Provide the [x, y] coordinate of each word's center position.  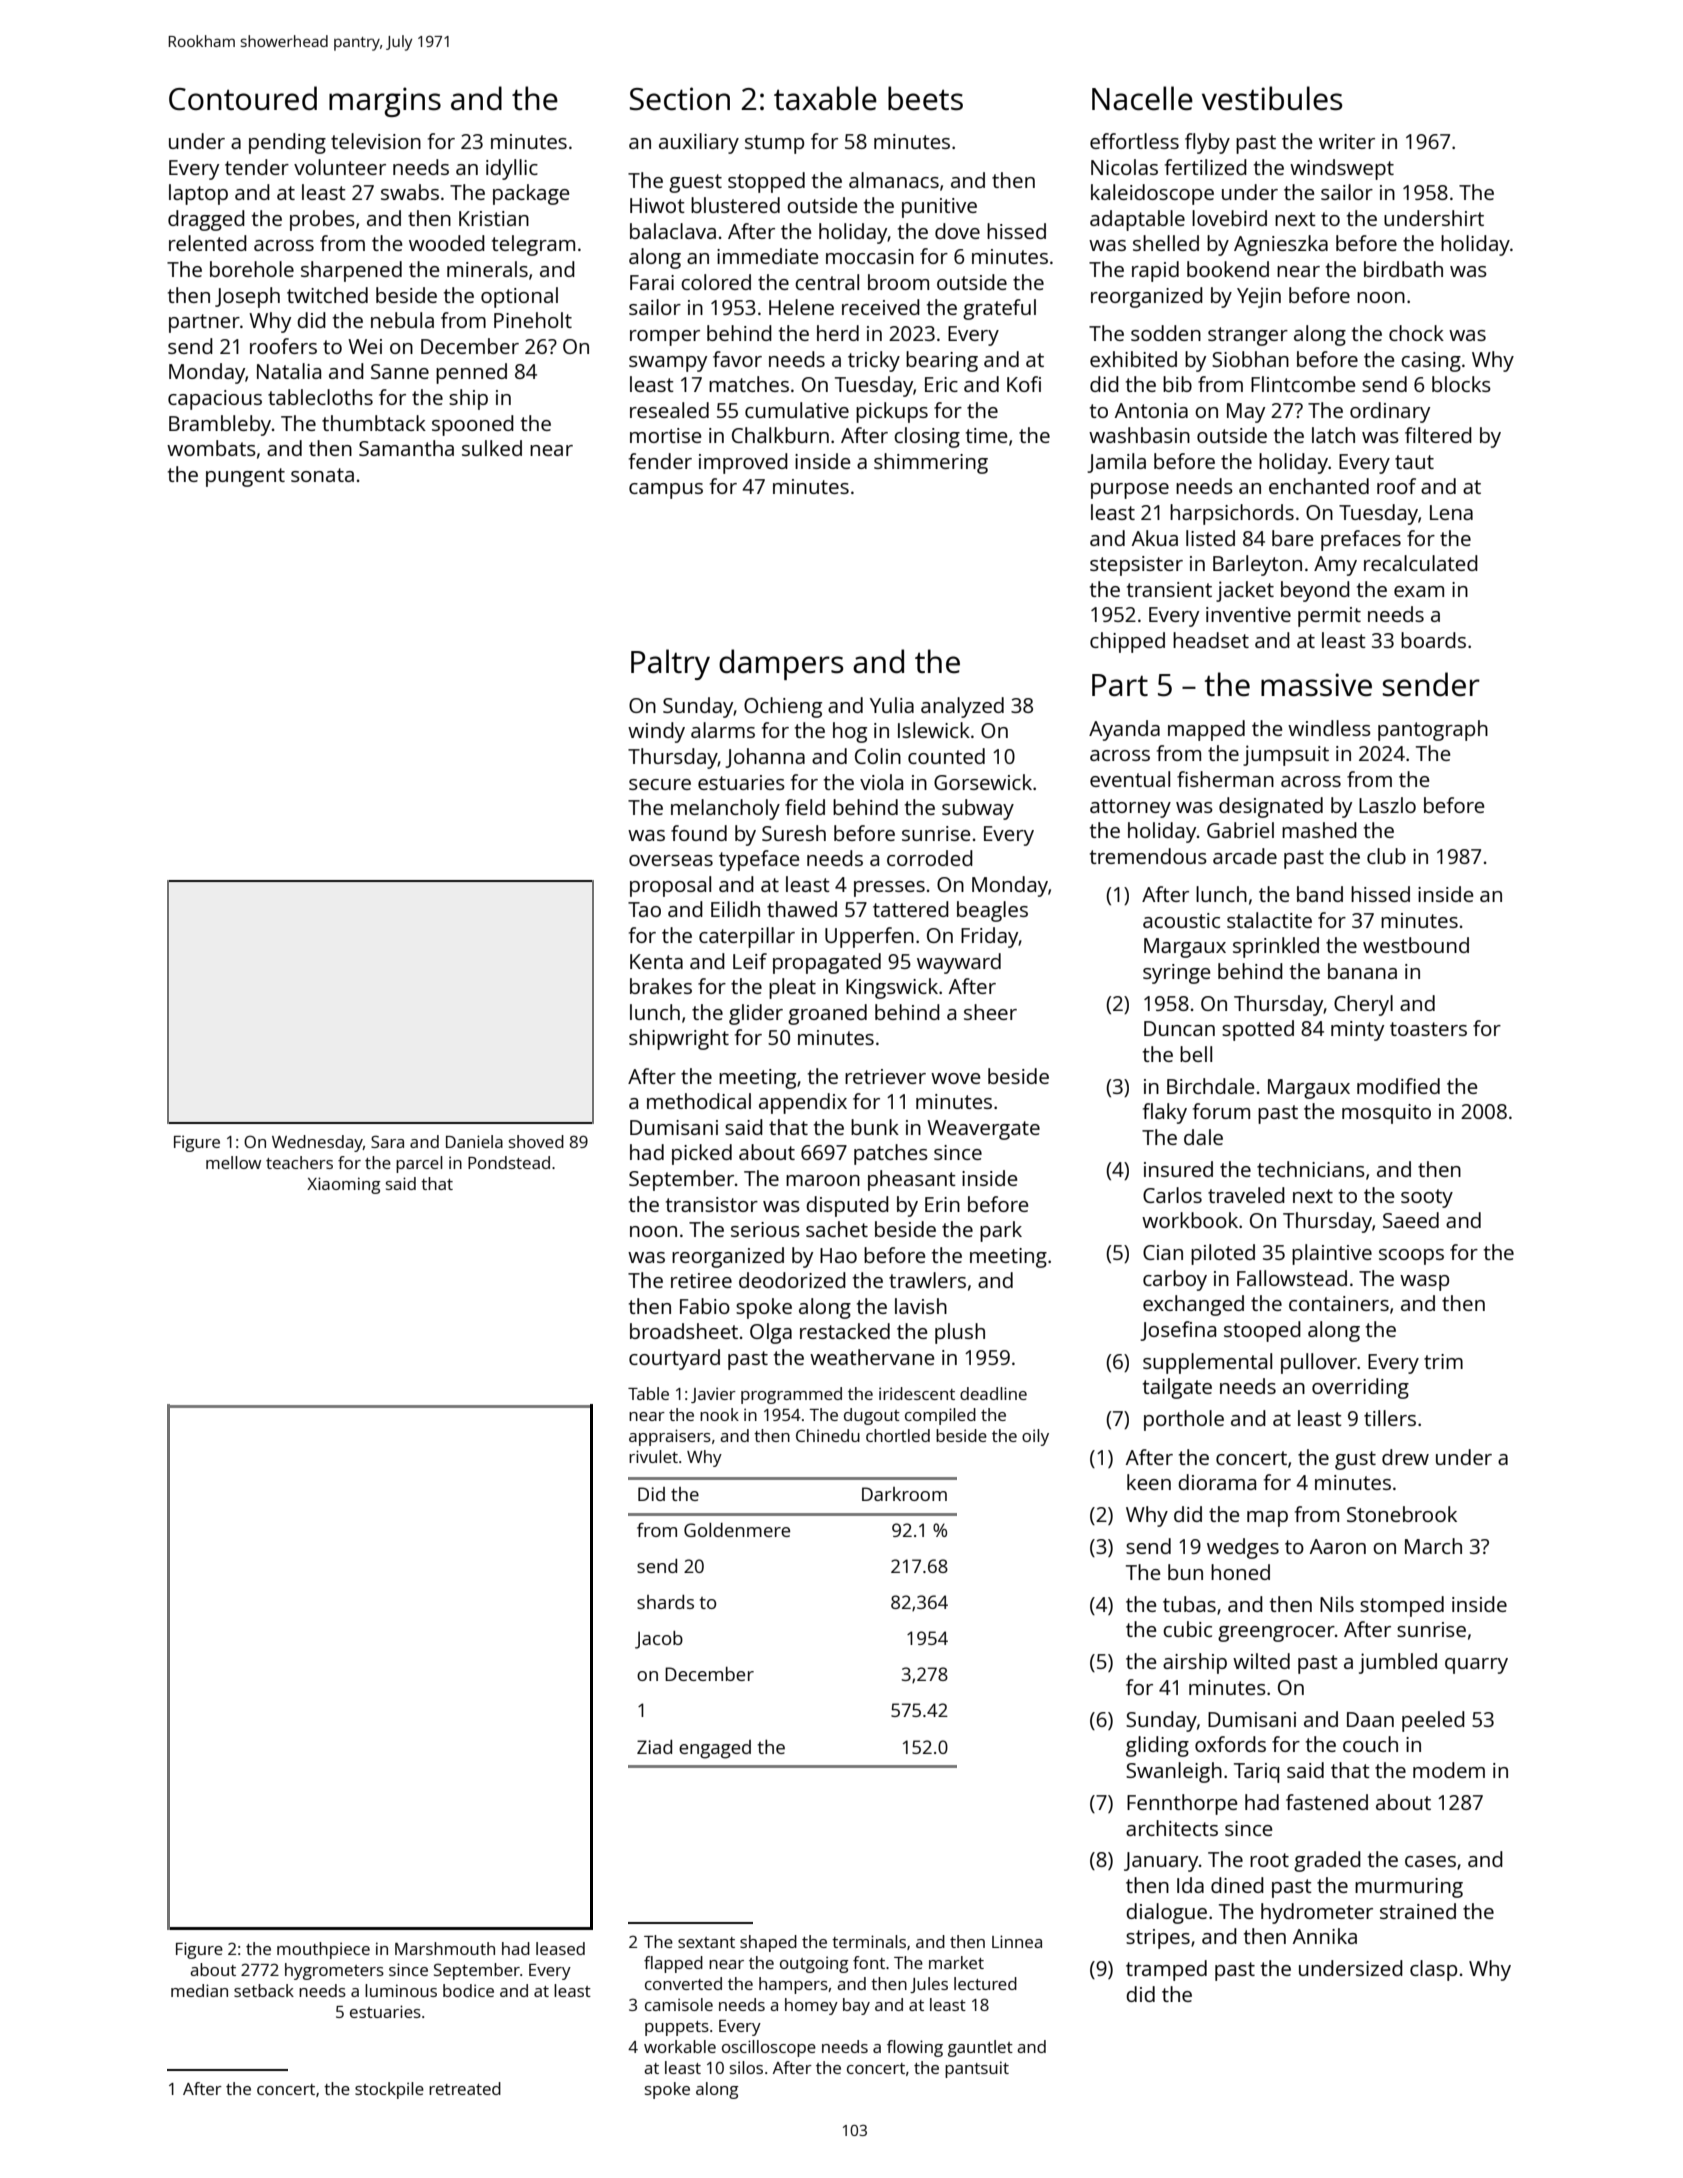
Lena [1451, 512]
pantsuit [977, 2069]
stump [774, 144]
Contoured [243, 98]
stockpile [389, 2090]
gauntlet [980, 2048]
